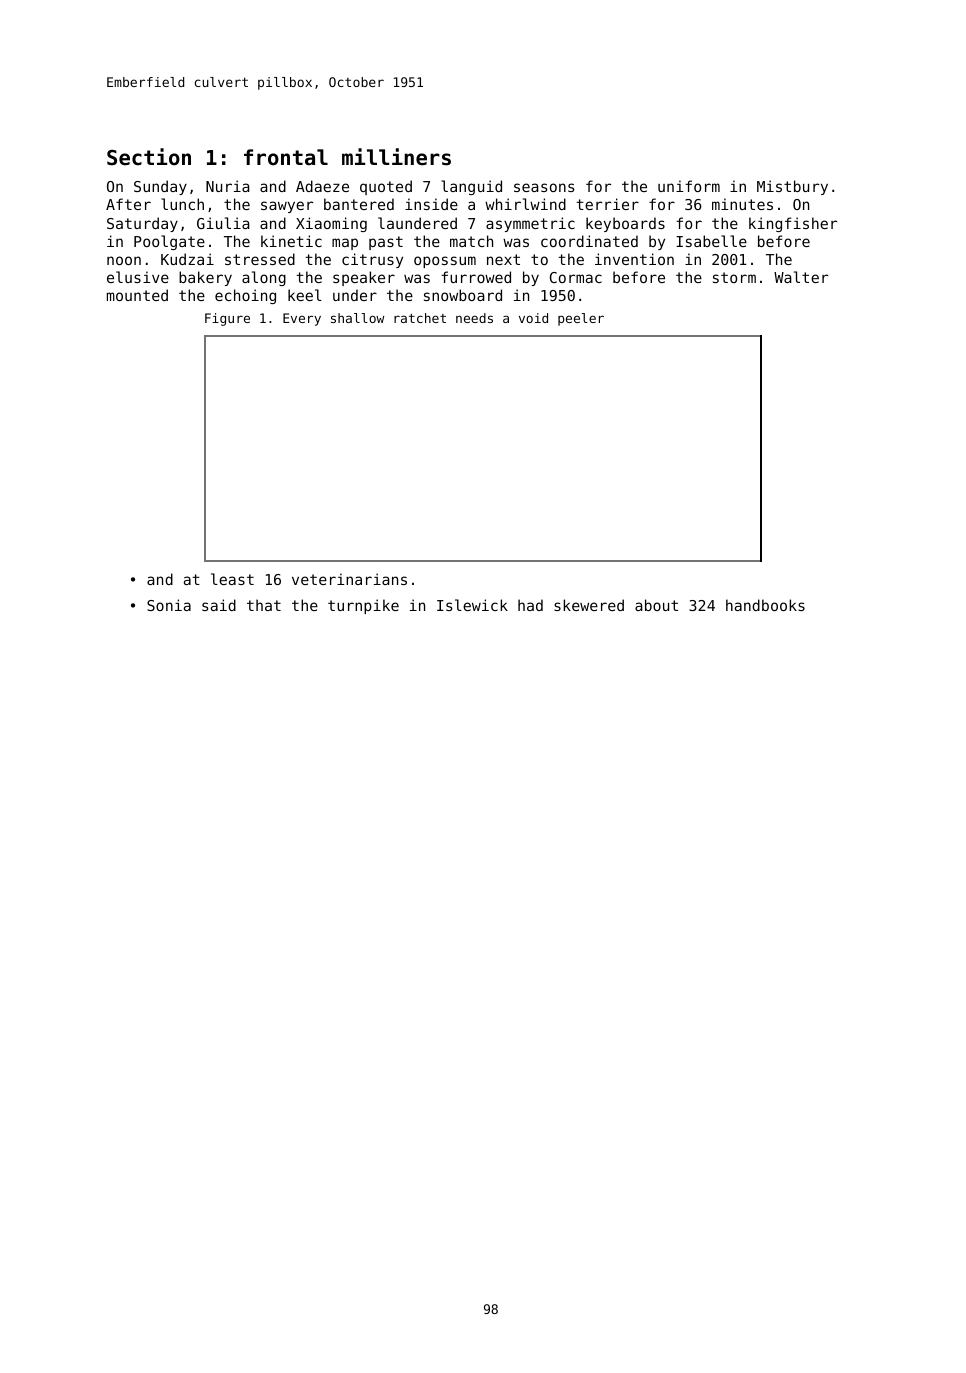  I want to click on along, so click(264, 278).
